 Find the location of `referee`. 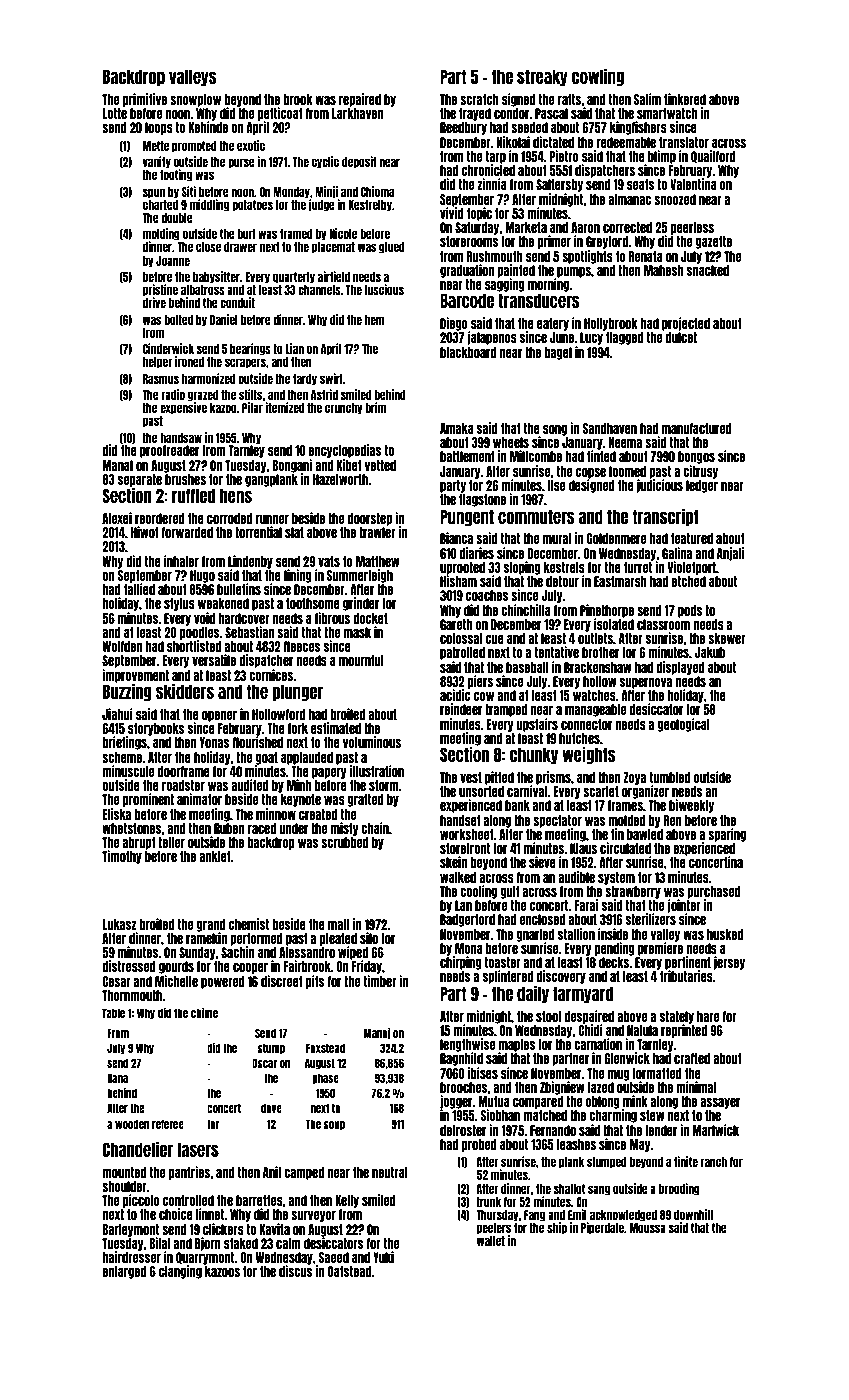

referee is located at coordinates (168, 1124).
